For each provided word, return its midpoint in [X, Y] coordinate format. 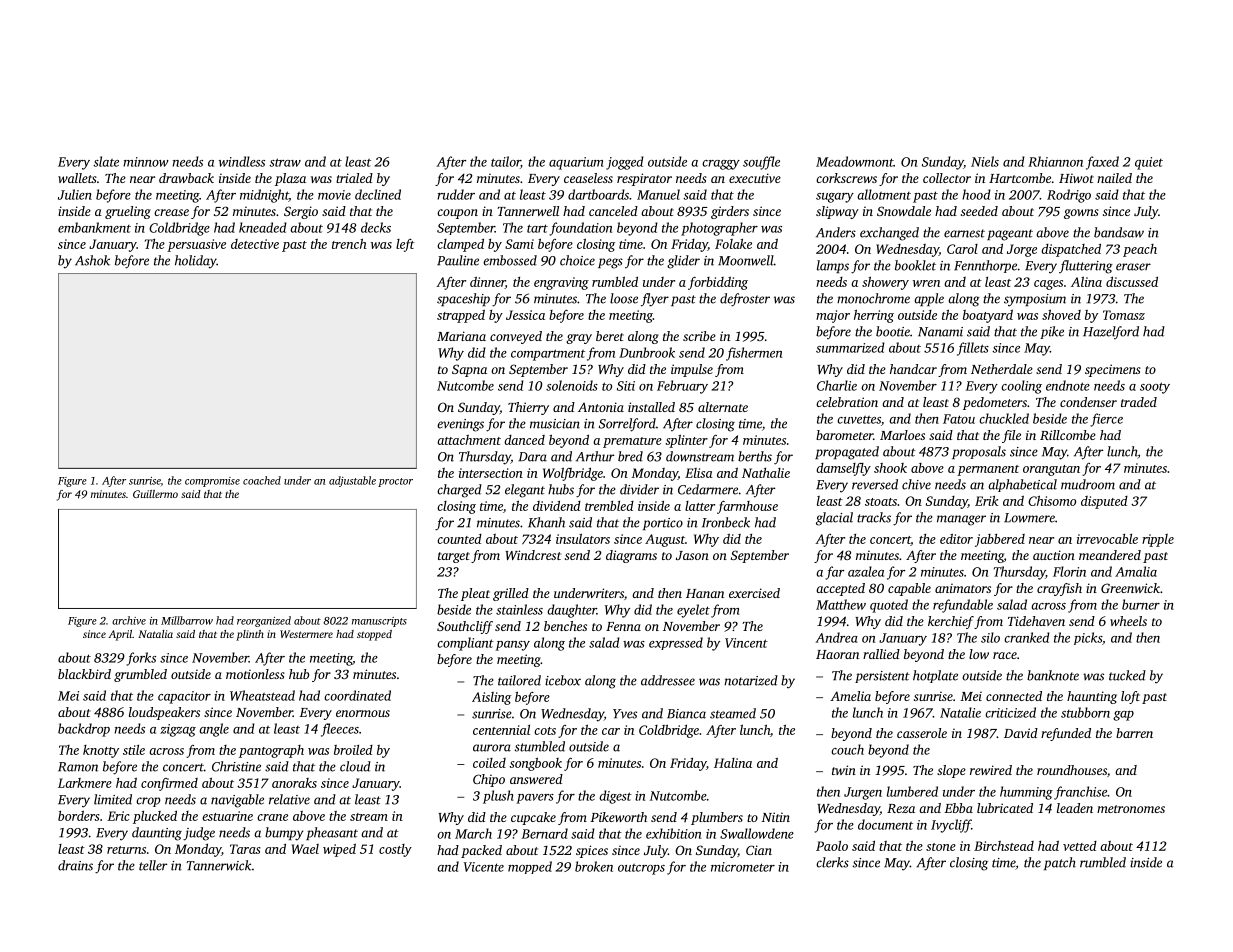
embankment [94, 227]
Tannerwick [219, 865]
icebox [563, 680]
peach [1140, 250]
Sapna [469, 370]
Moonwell [746, 260]
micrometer [743, 867]
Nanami [940, 332]
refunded [1066, 734]
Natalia [155, 634]
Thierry [528, 408]
